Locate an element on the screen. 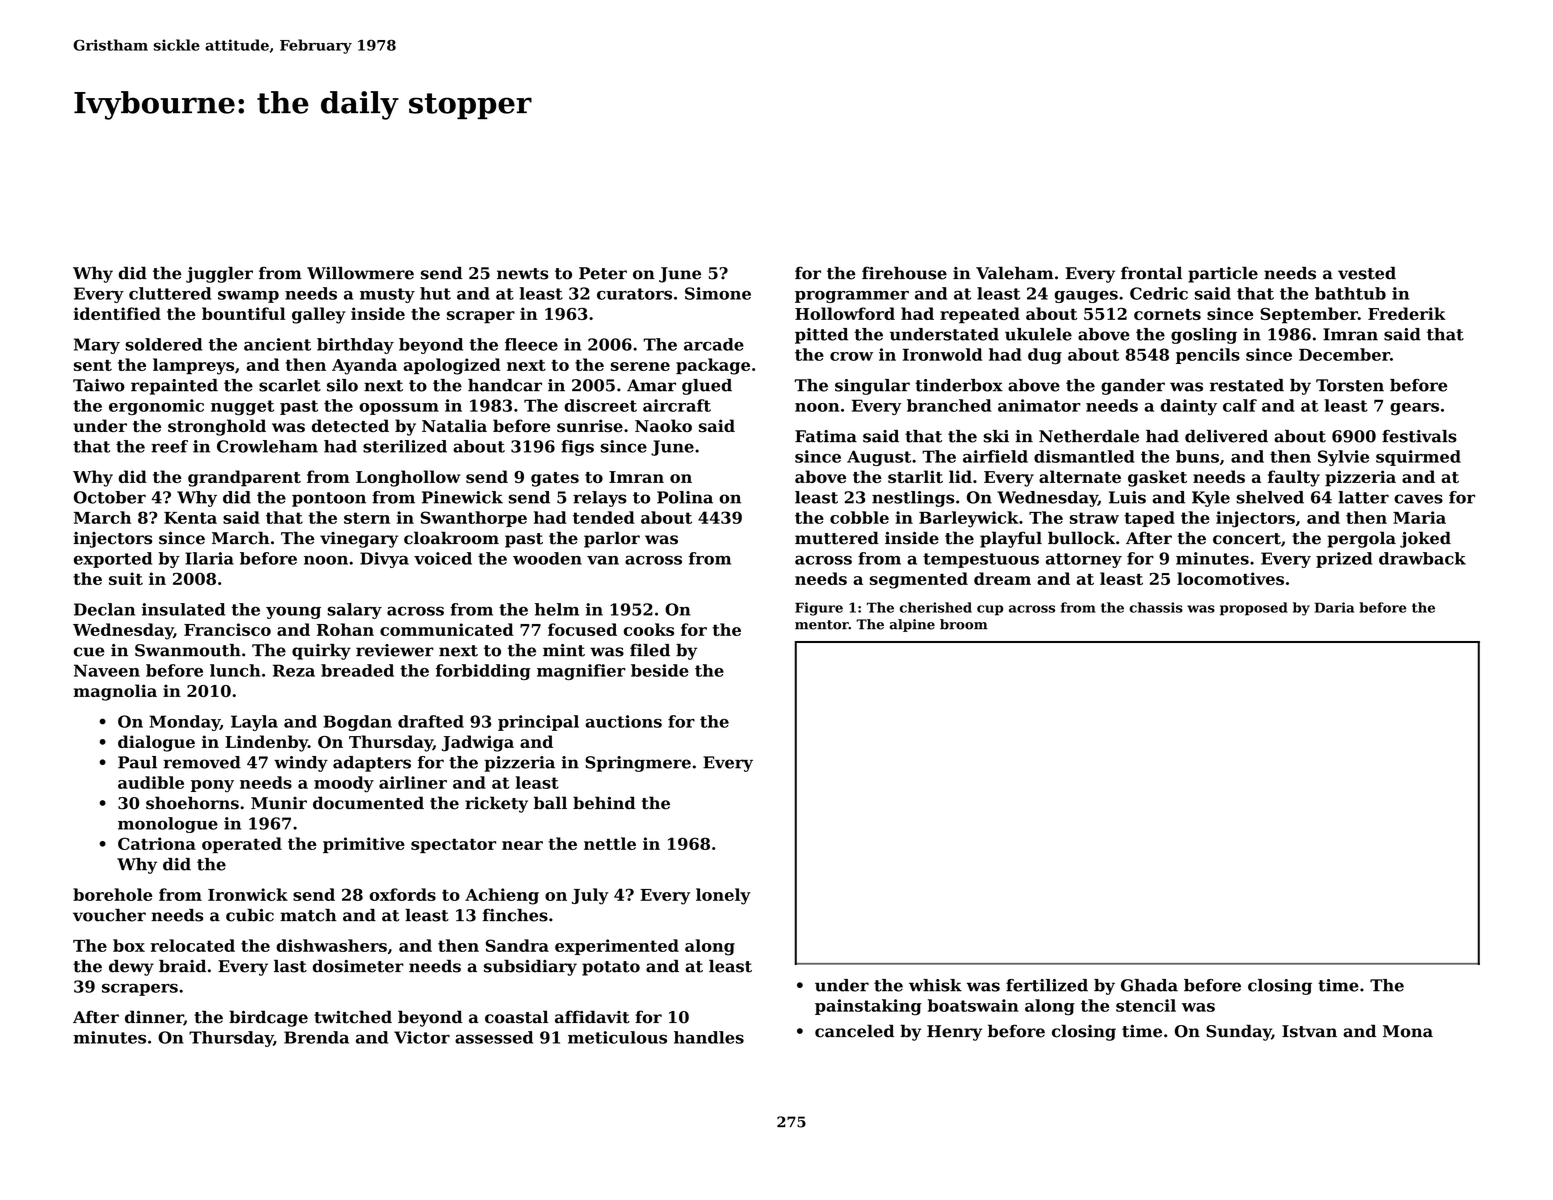 Image resolution: width=1553 pixels, height=1200 pixels. cooks is located at coordinates (648, 629).
